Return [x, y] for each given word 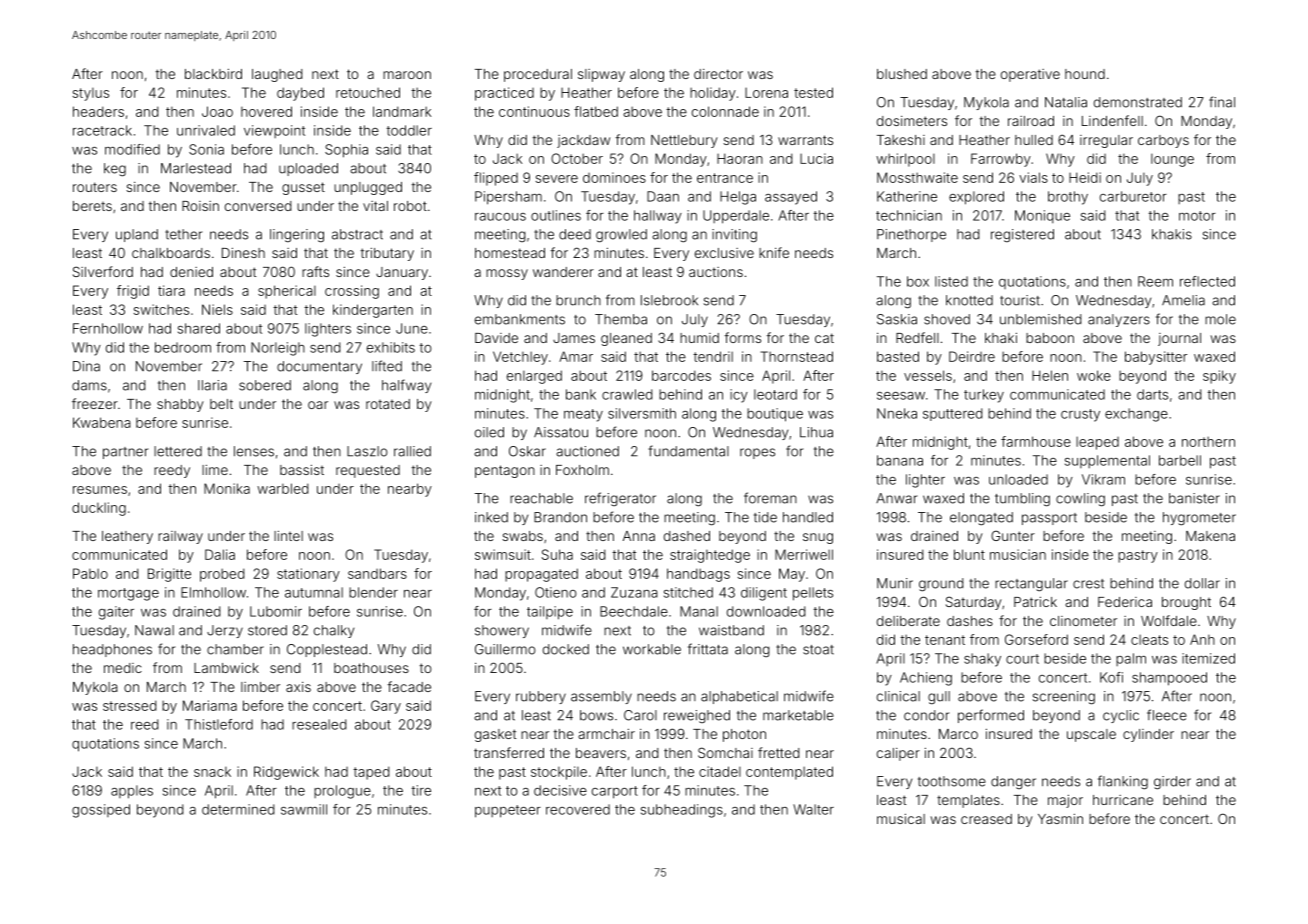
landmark [402, 111]
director [718, 74]
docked [566, 649]
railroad [1031, 121]
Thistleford [219, 724]
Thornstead [797, 356]
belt [221, 404]
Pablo [90, 573]
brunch [578, 300]
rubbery [541, 697]
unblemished [1041, 319]
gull [939, 697]
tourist [1020, 300]
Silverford [103, 271]
